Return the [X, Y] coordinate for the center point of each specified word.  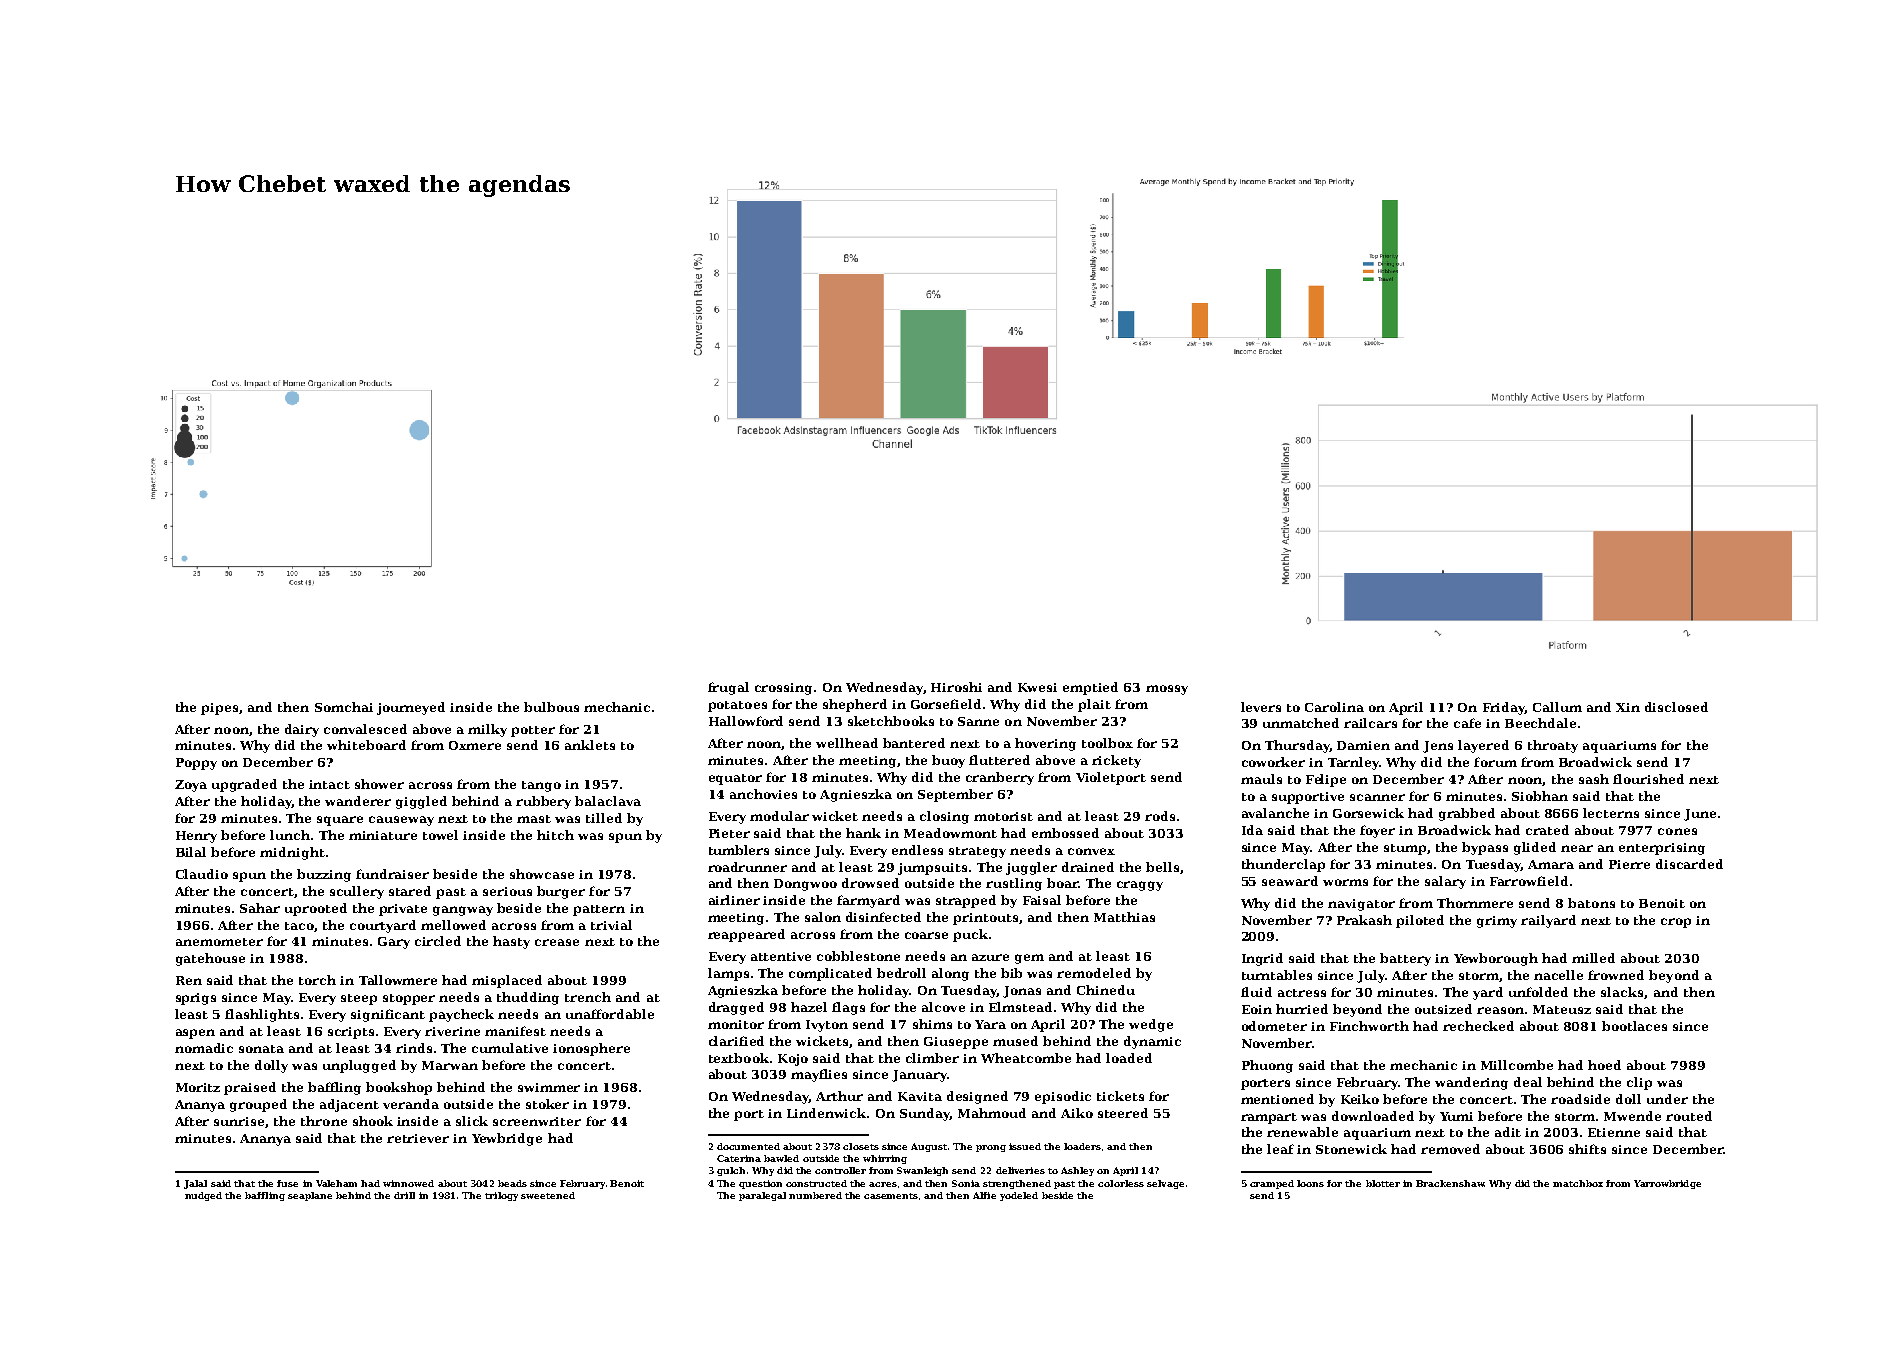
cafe [1467, 723]
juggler [1031, 868]
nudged [203, 1196]
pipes [219, 709]
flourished [1648, 779]
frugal [728, 688]
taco [299, 926]
